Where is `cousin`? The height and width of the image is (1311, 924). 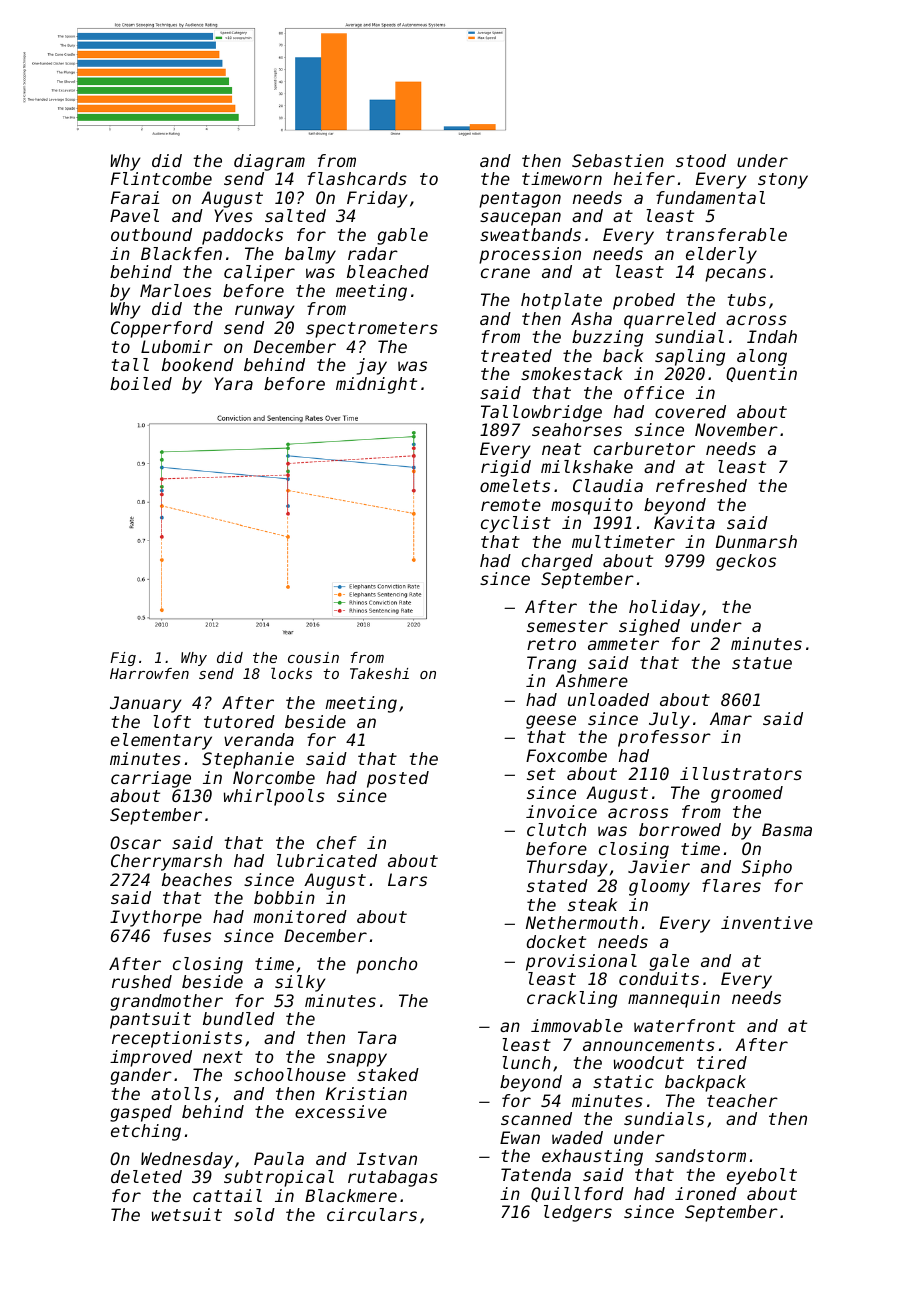
cousin is located at coordinates (313, 657).
